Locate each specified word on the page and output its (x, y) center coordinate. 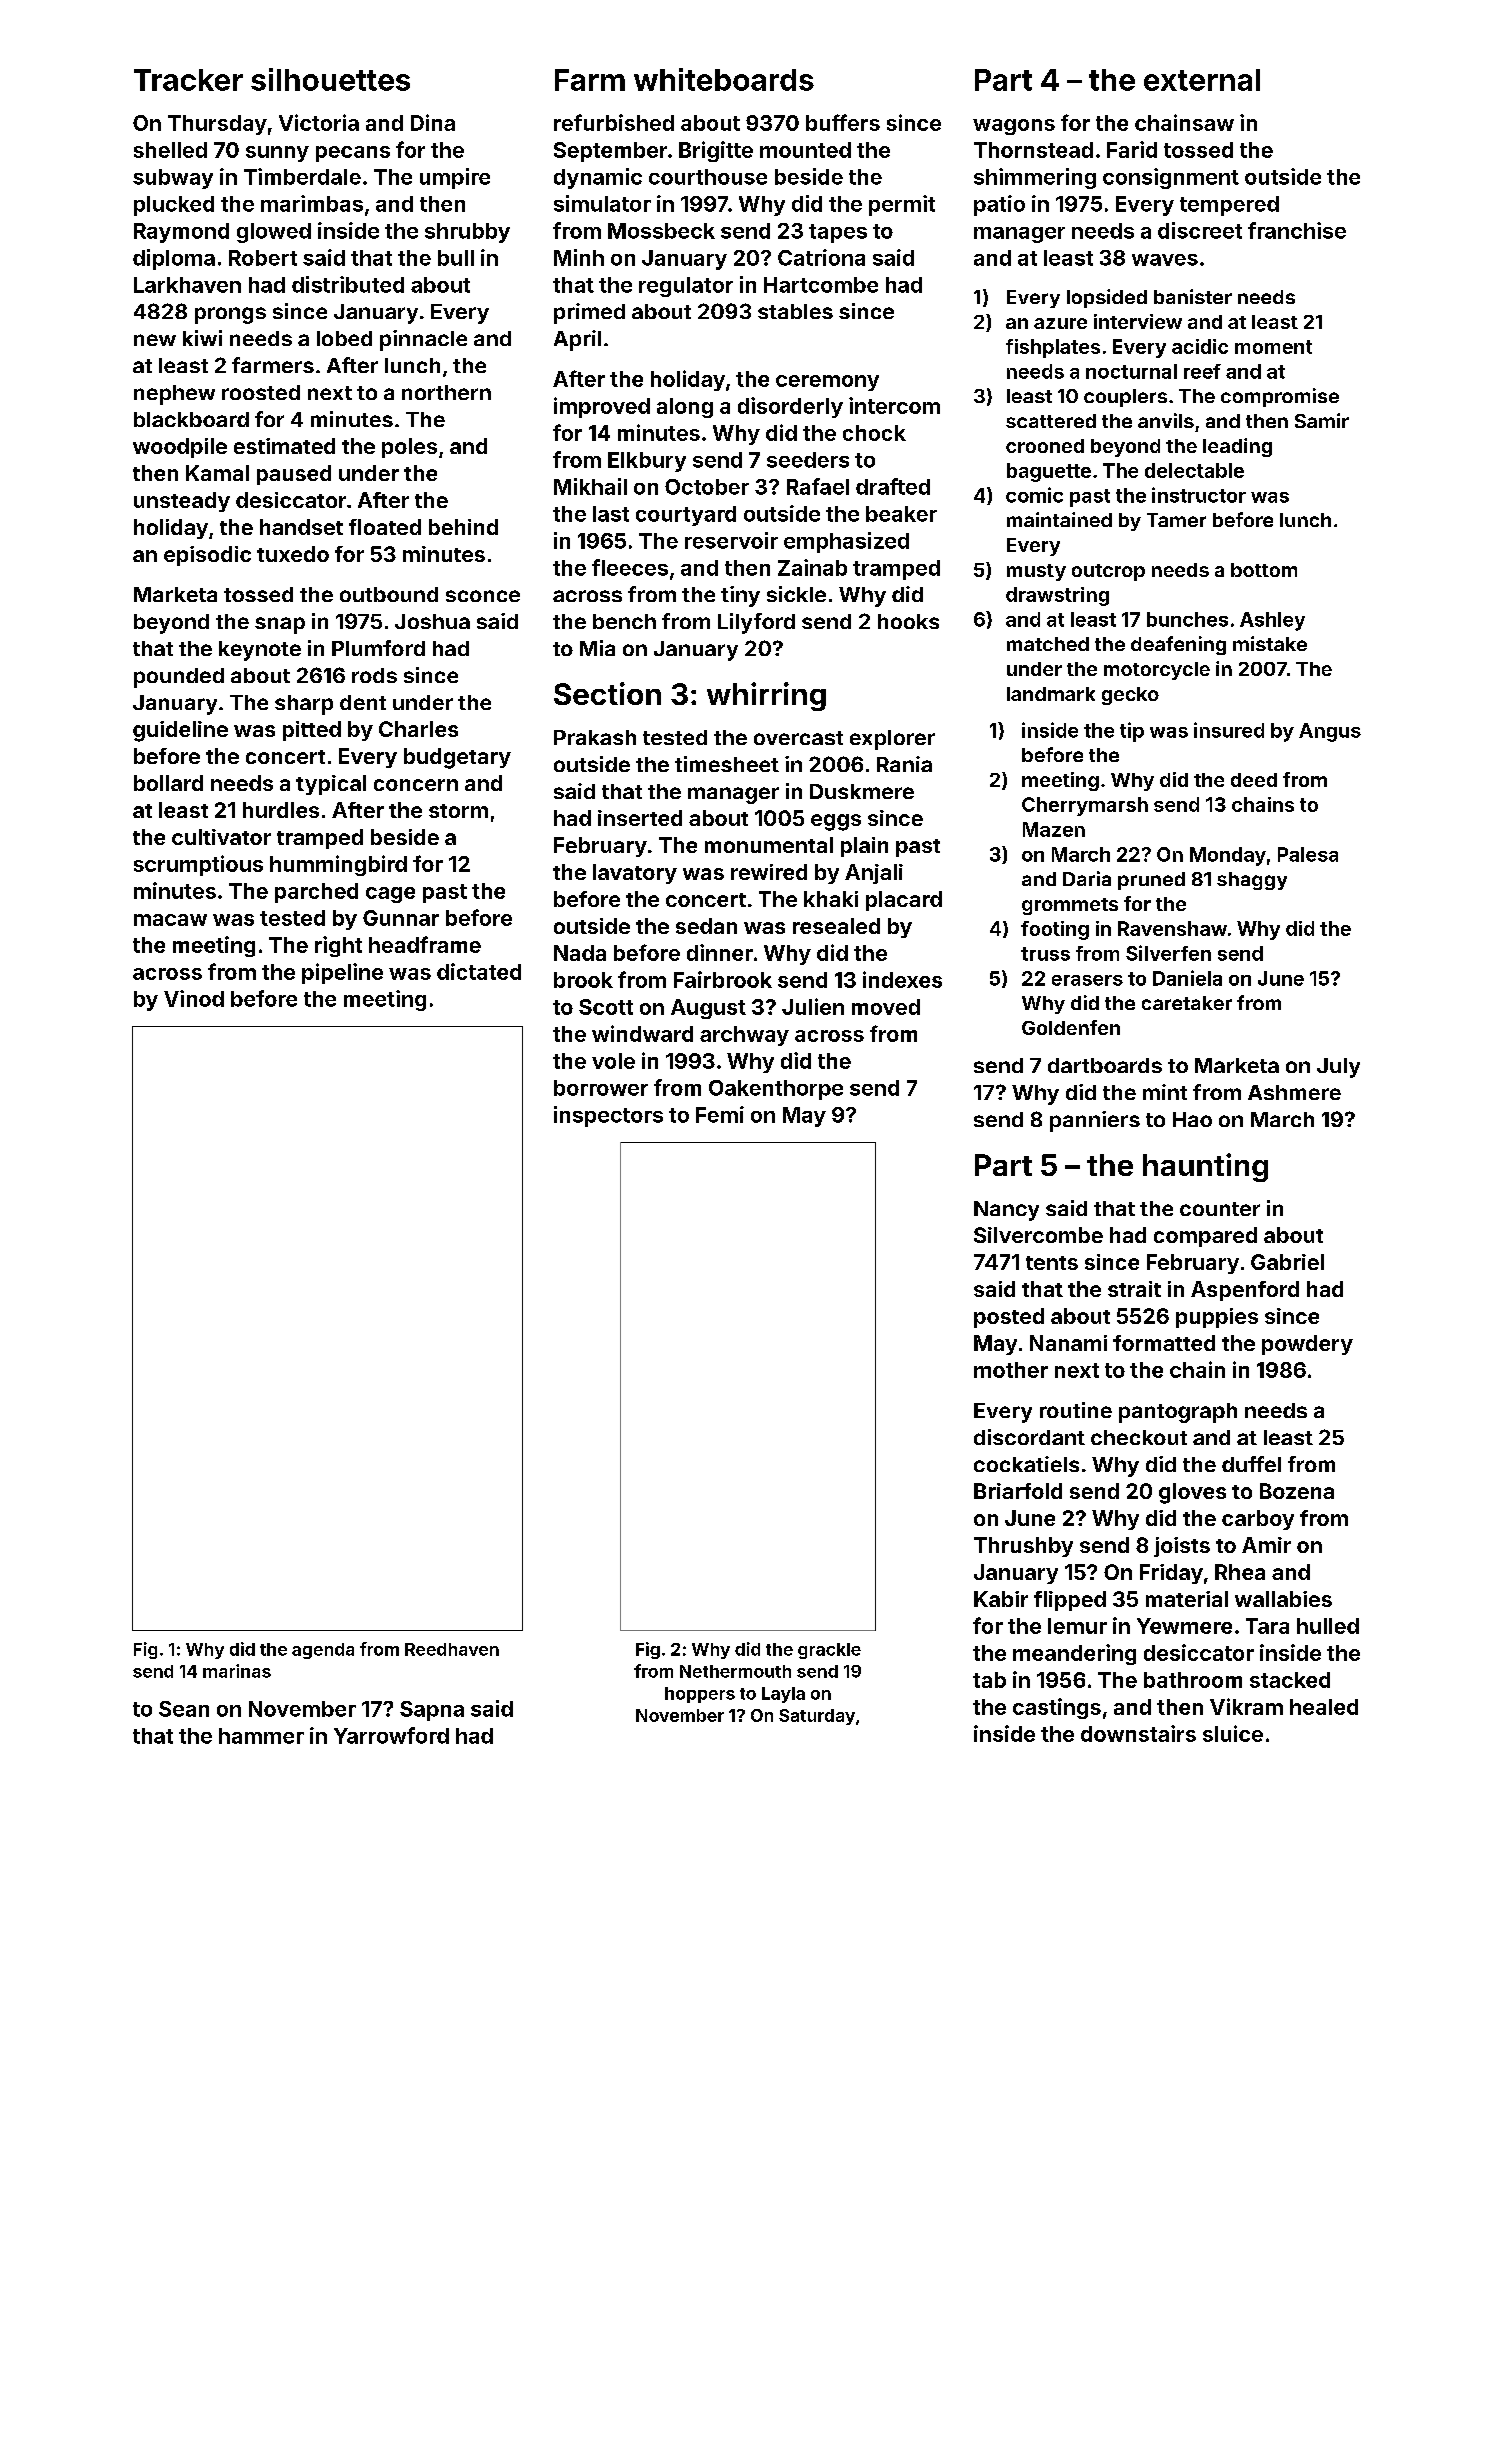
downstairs (1138, 1733)
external (1202, 80)
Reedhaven (452, 1649)
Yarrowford (391, 1735)
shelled (170, 150)
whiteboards (724, 79)
